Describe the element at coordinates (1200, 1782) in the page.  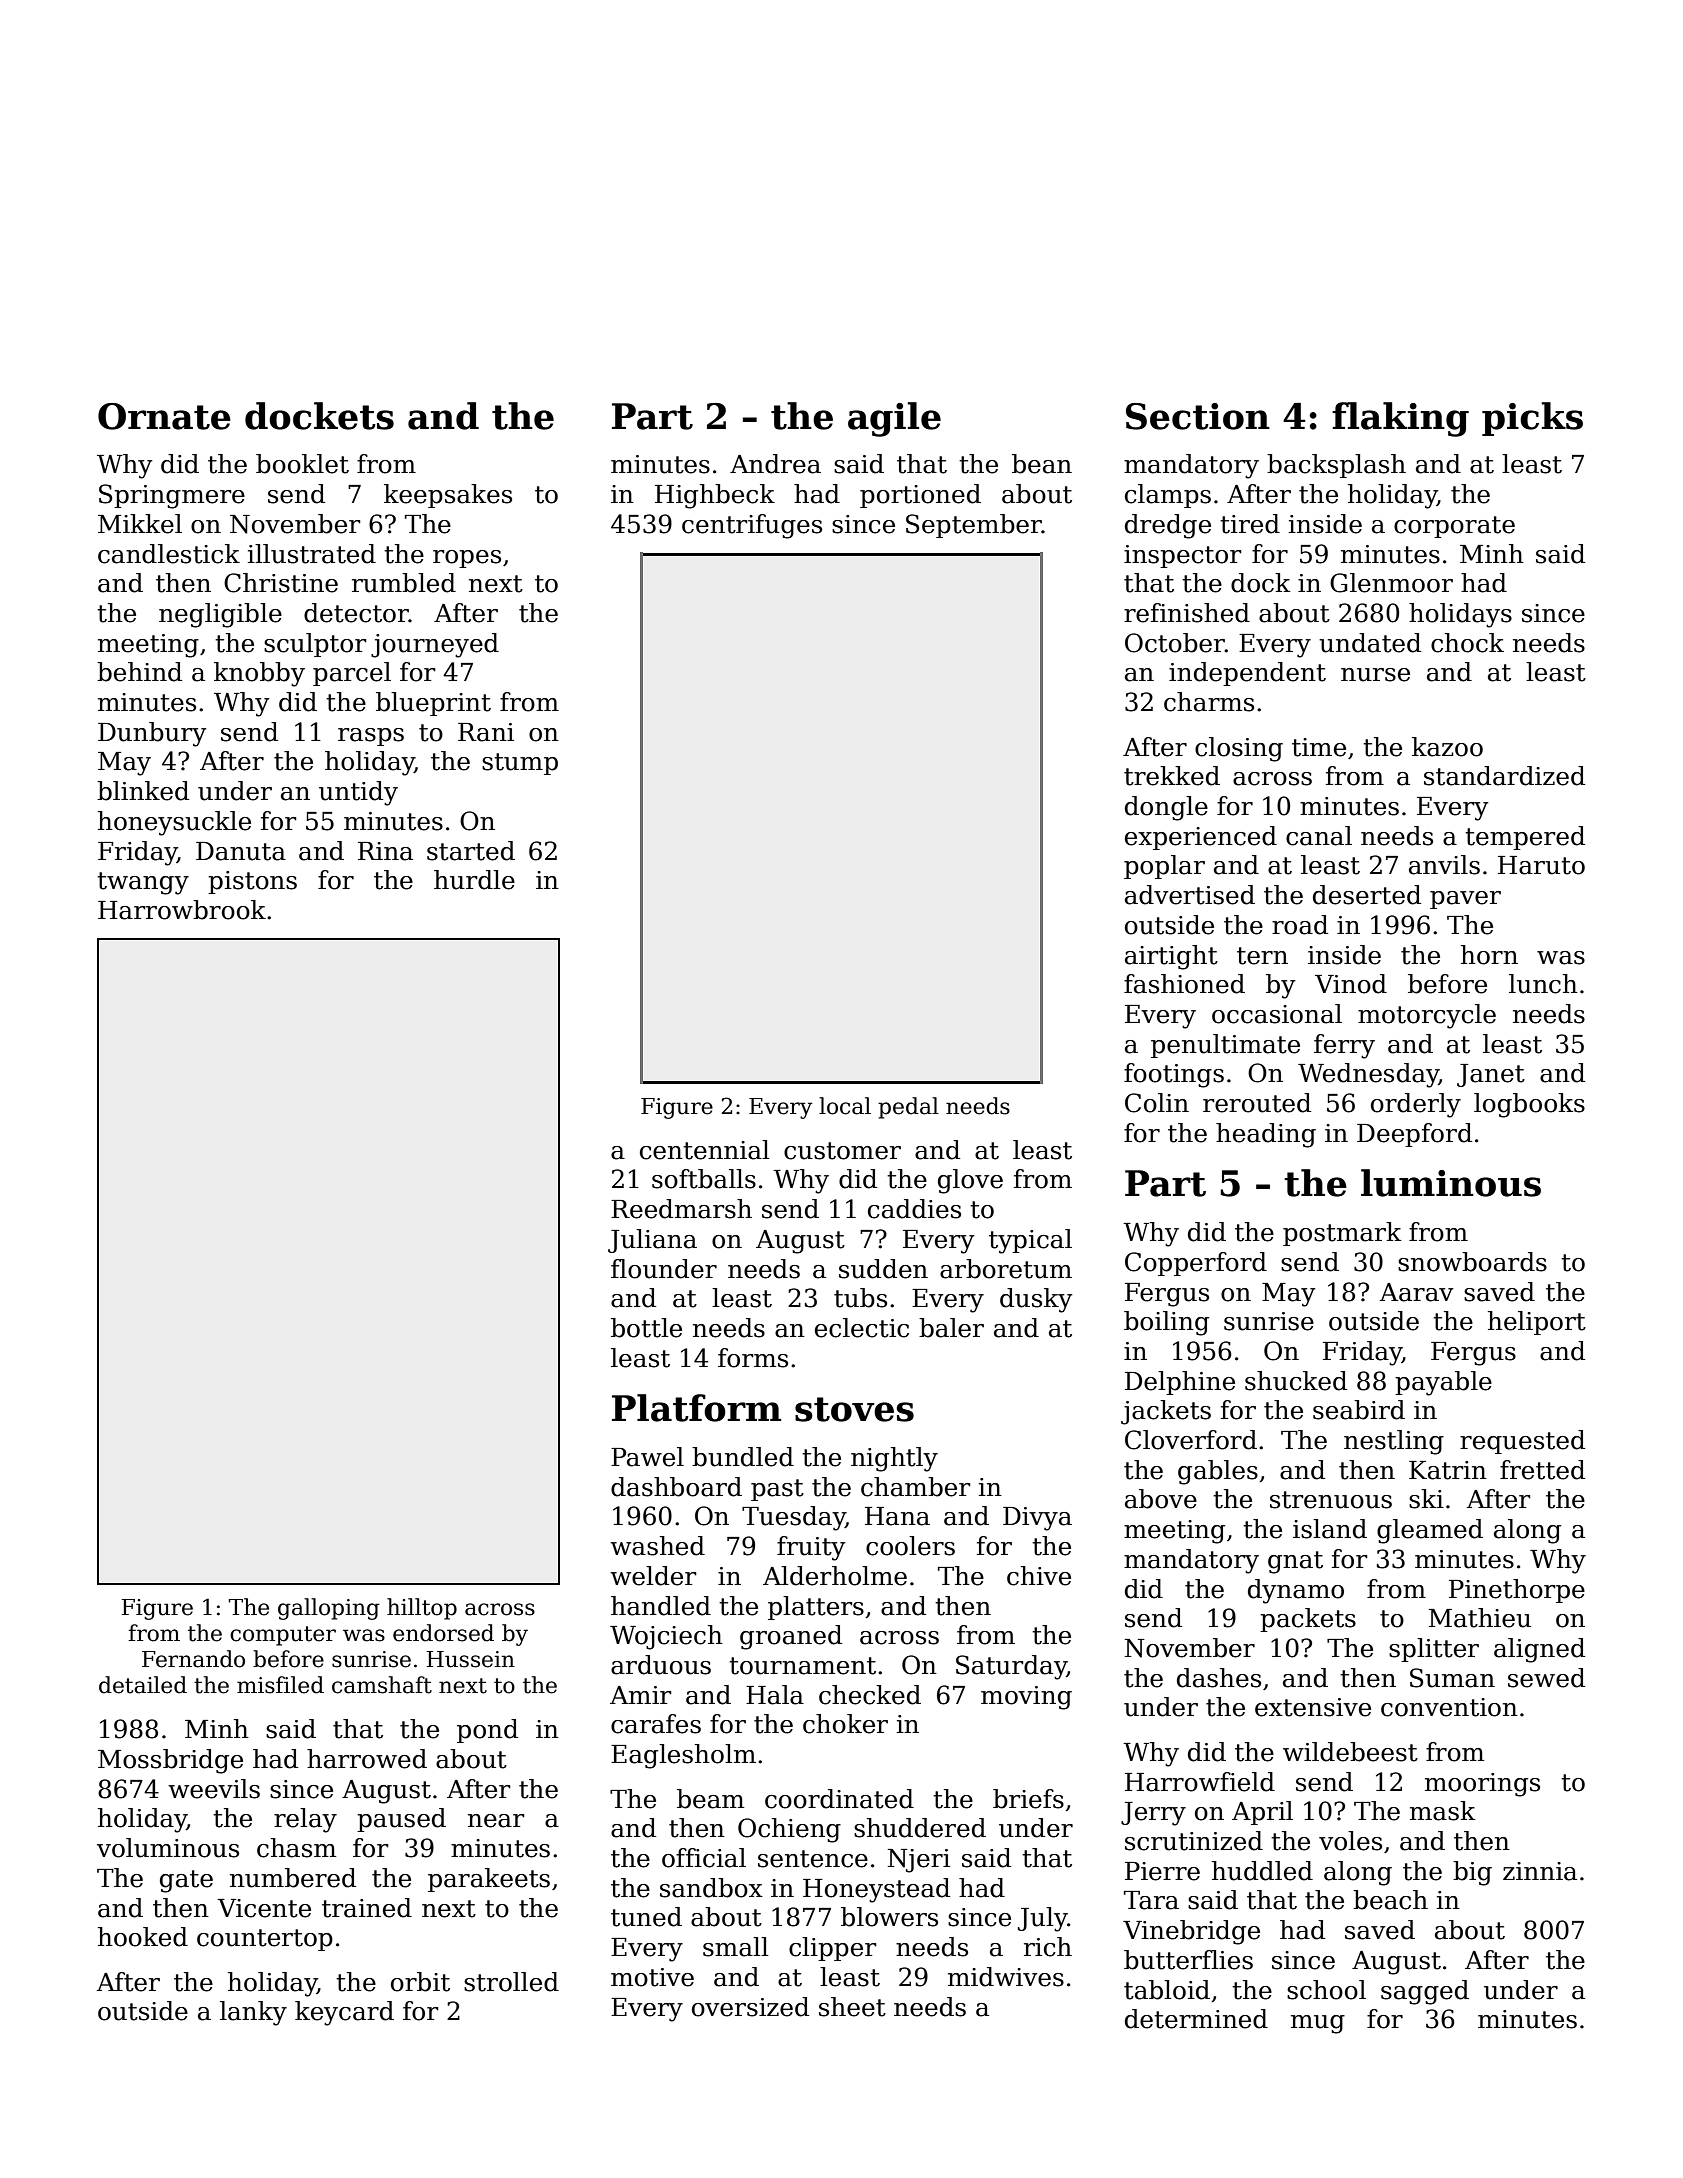
I see `Harrowfield` at that location.
